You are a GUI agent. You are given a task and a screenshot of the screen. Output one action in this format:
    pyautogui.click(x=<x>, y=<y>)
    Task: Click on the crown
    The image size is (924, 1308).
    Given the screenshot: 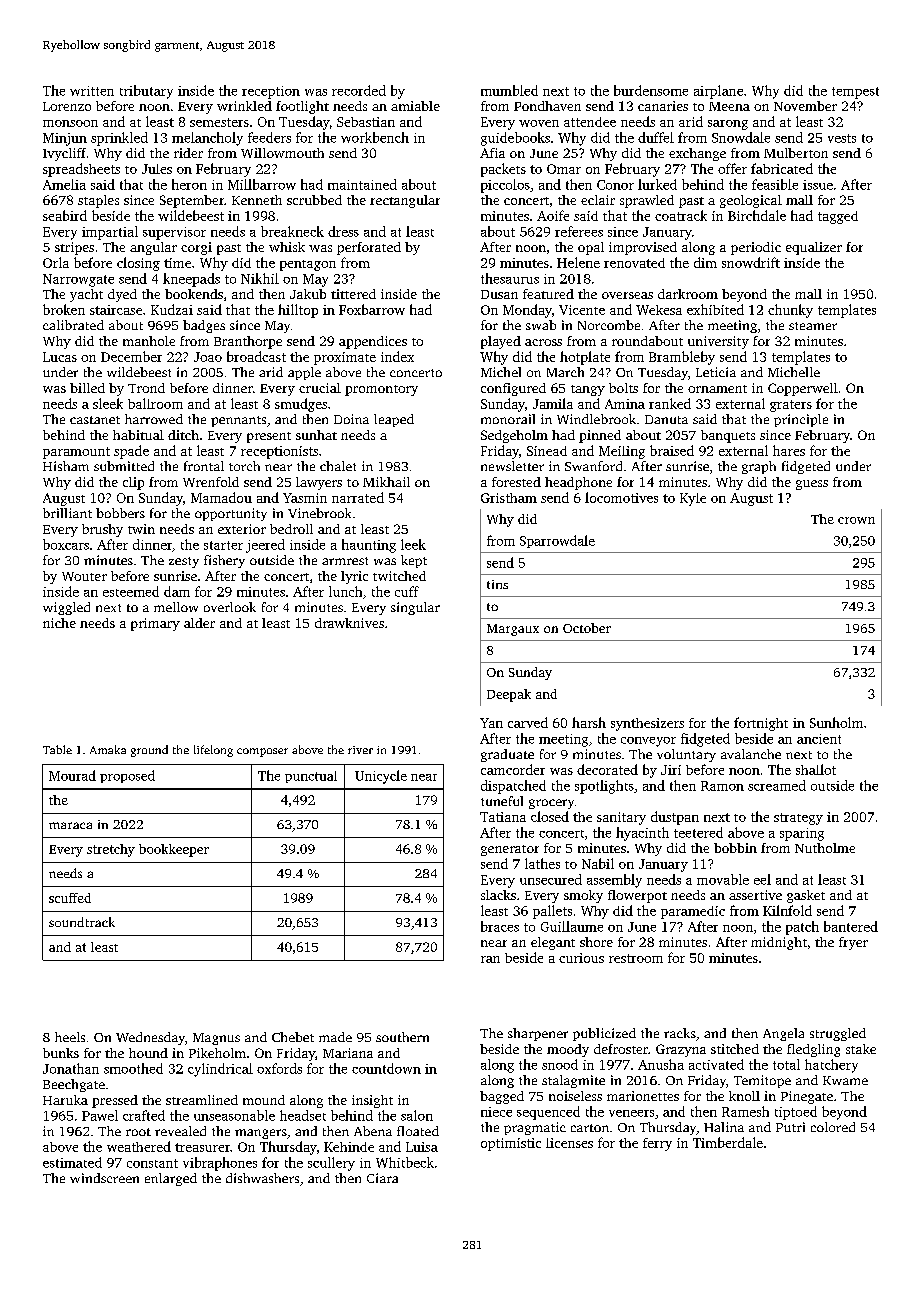 What is the action you would take?
    pyautogui.click(x=856, y=520)
